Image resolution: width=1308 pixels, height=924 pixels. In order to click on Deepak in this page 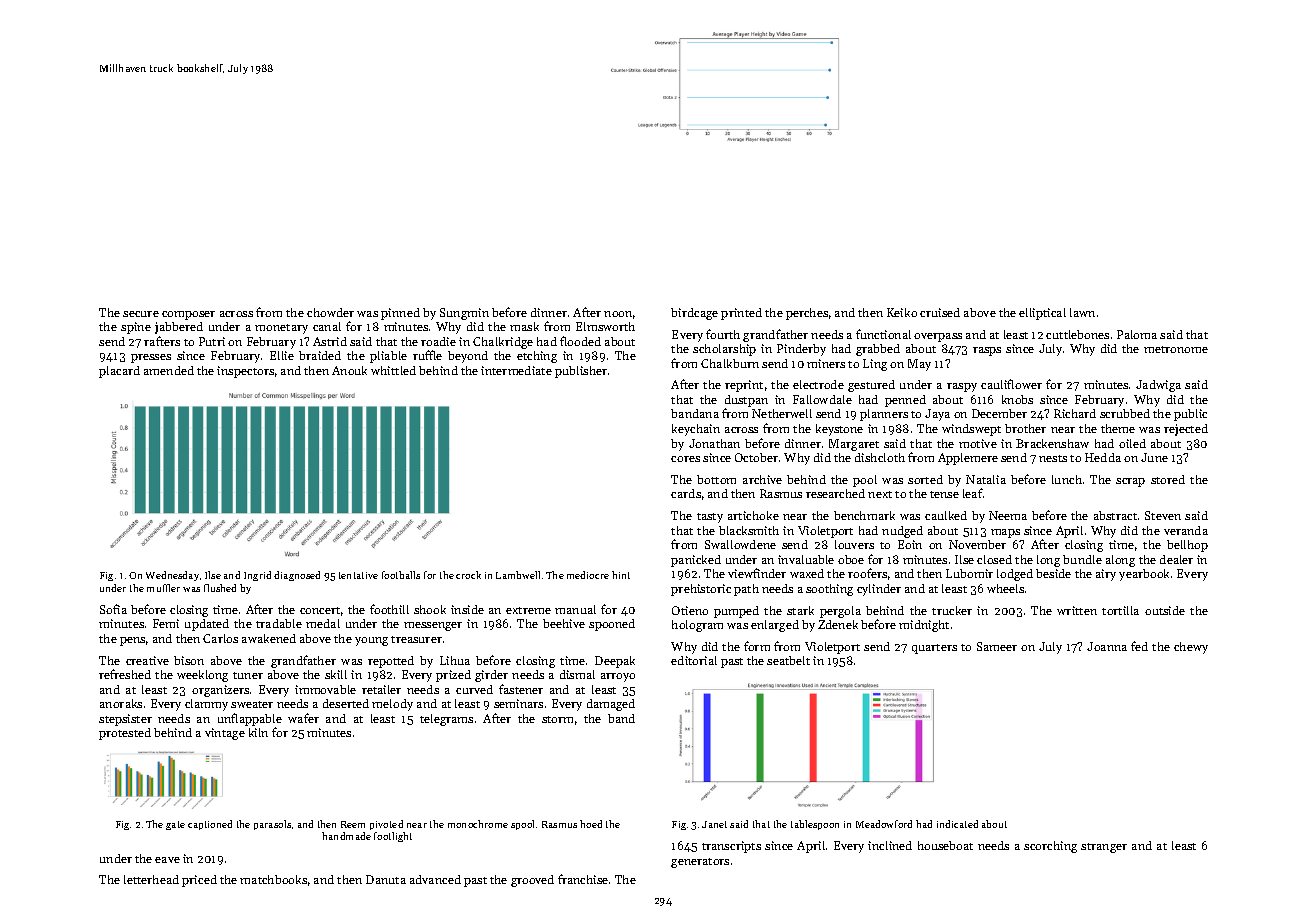, I will do `click(615, 662)`.
